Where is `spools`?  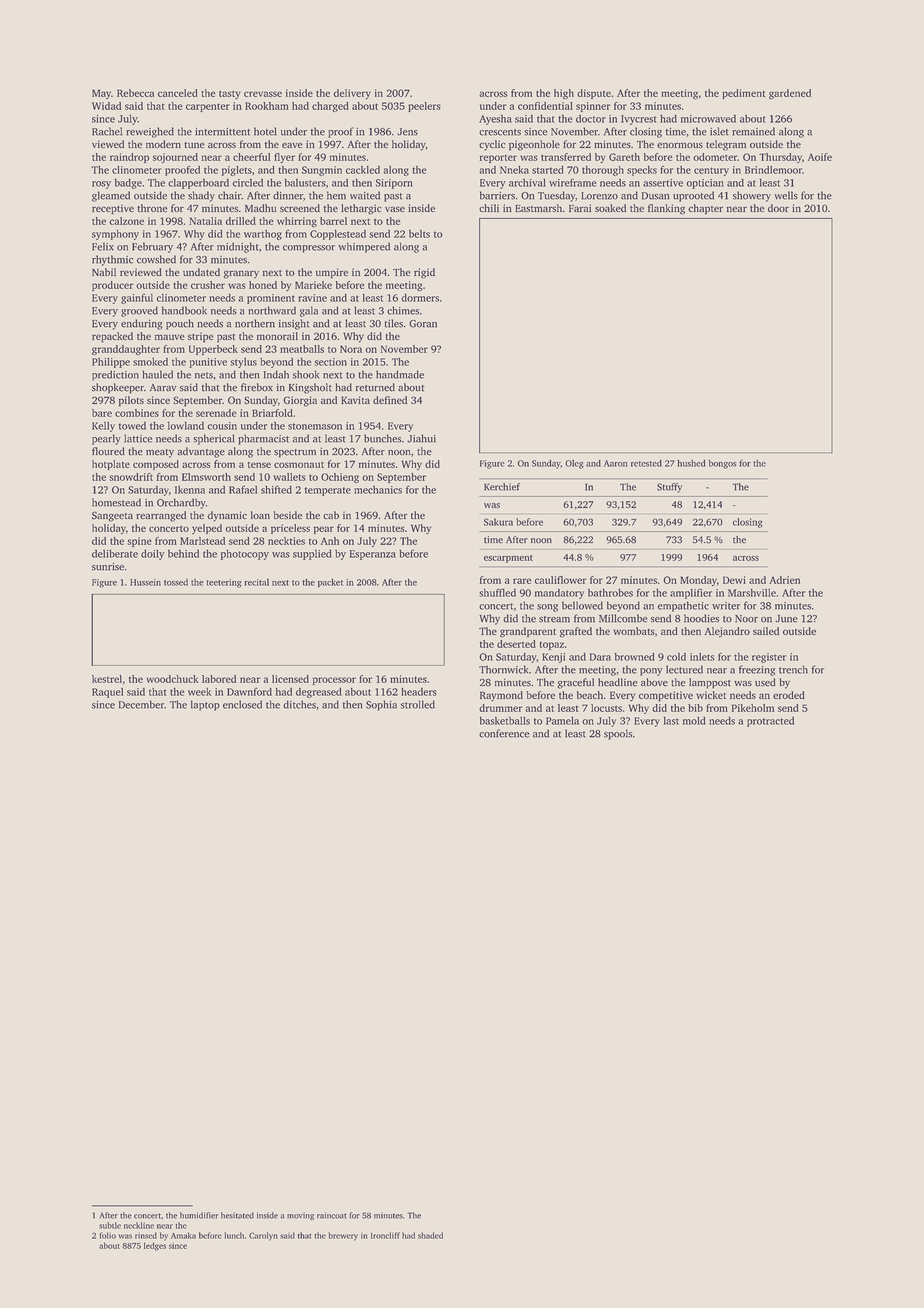 spools is located at coordinates (618, 734).
